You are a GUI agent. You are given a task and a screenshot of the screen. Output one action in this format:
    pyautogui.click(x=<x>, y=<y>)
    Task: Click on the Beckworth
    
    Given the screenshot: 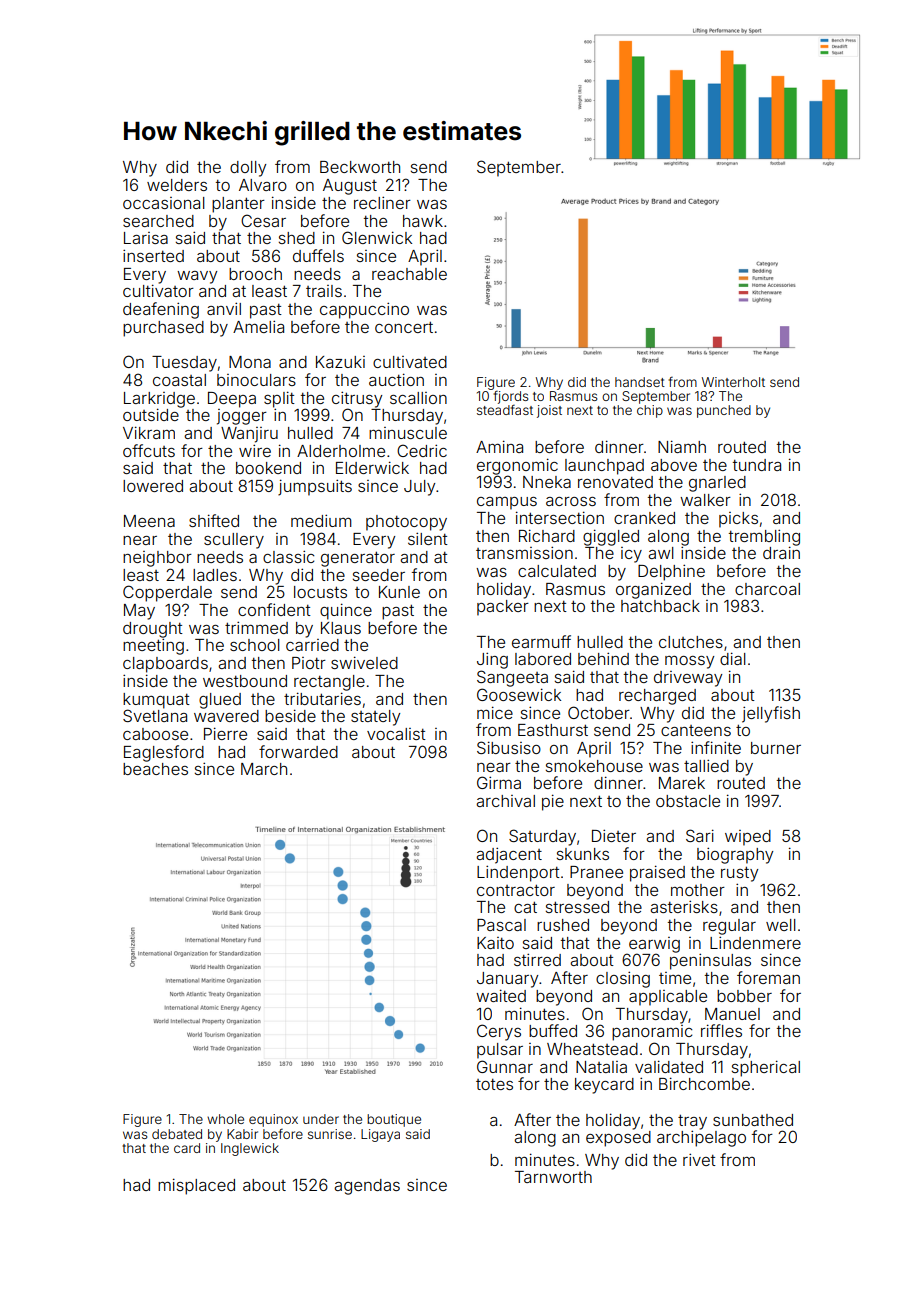 What is the action you would take?
    pyautogui.click(x=360, y=167)
